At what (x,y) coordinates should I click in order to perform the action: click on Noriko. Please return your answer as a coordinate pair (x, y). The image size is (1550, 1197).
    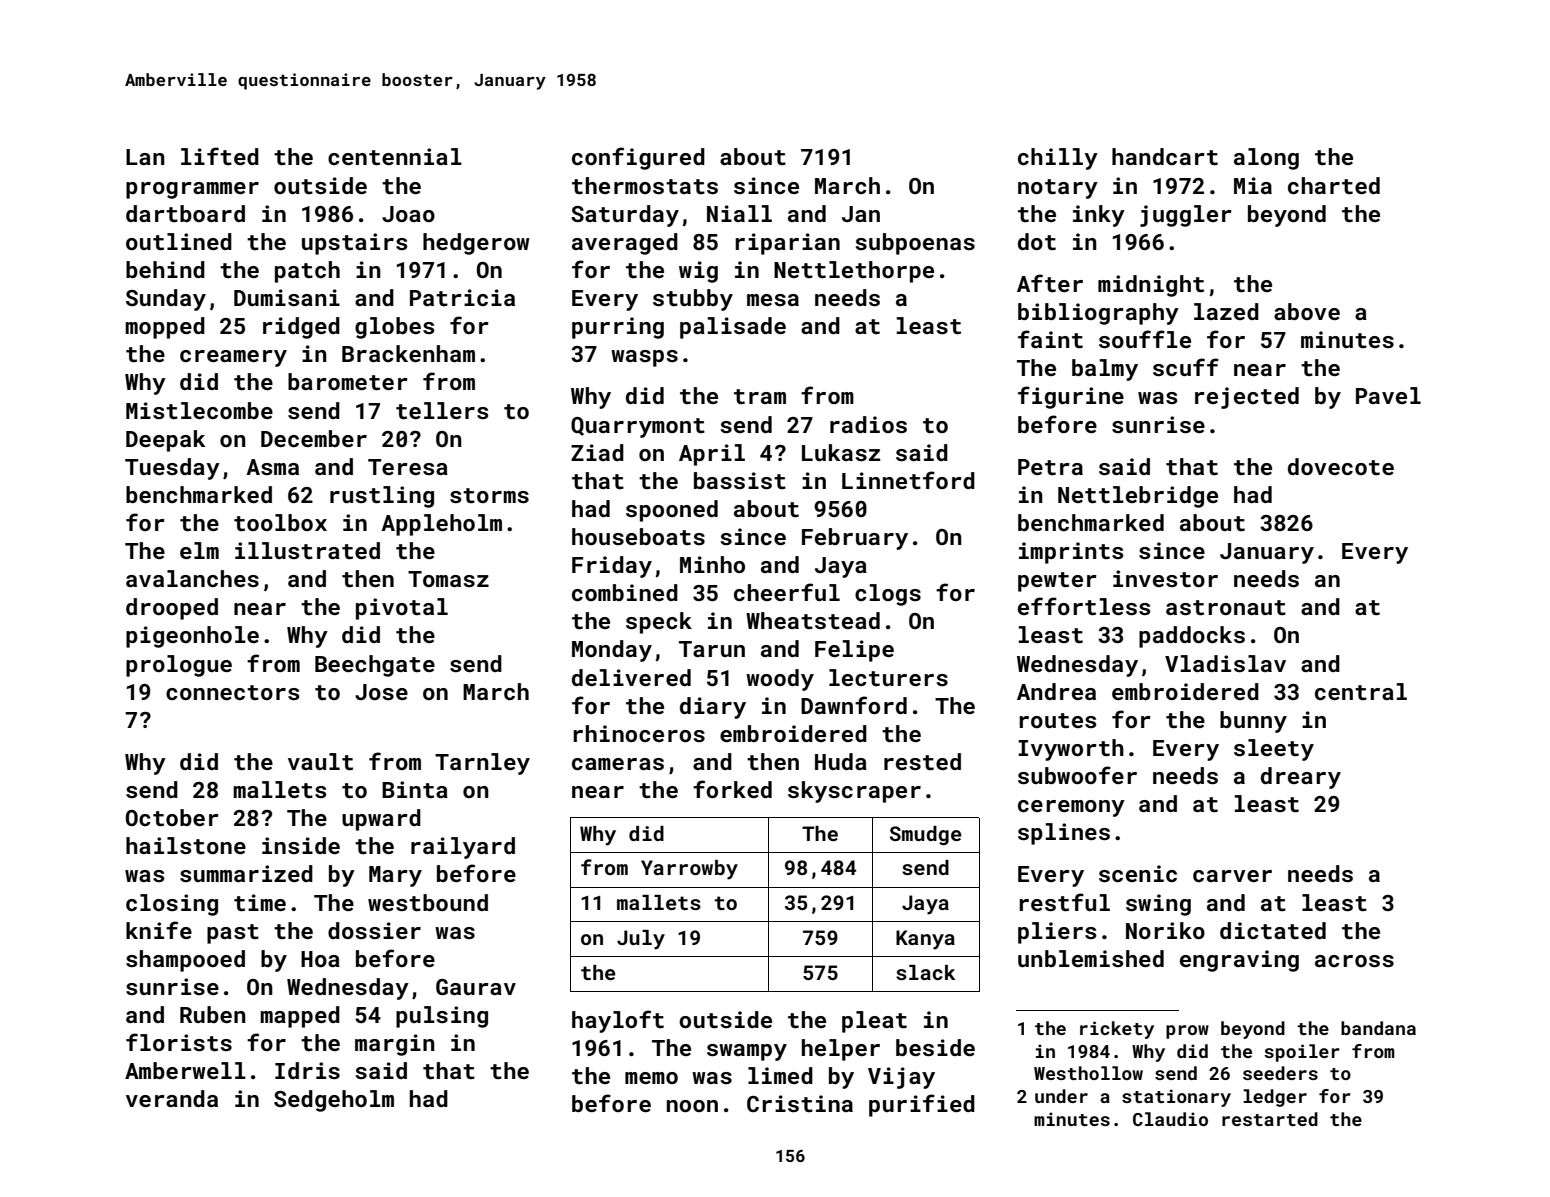
    Looking at the image, I should click on (1165, 930).
